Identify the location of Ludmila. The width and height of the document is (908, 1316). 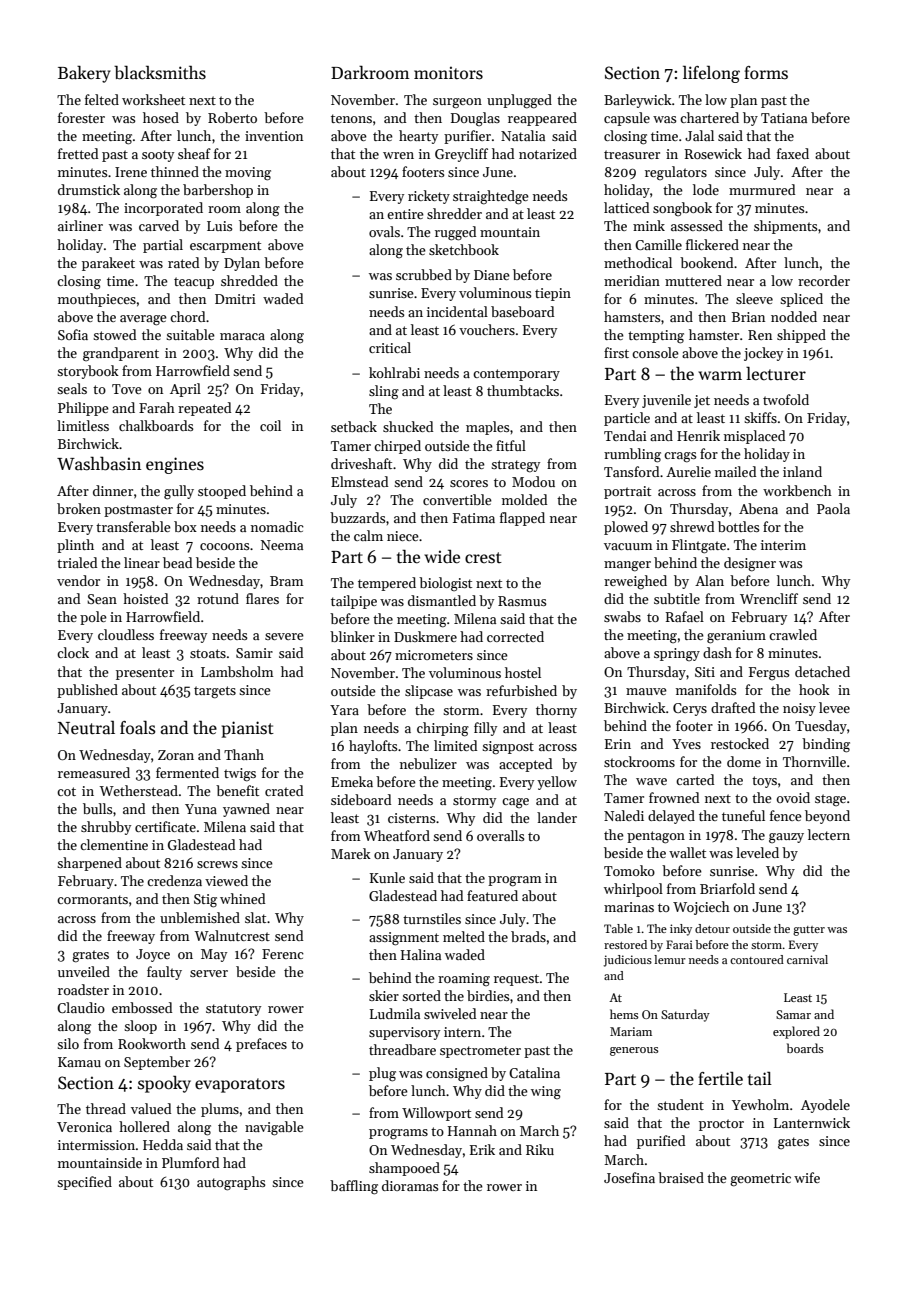
(395, 1013).
